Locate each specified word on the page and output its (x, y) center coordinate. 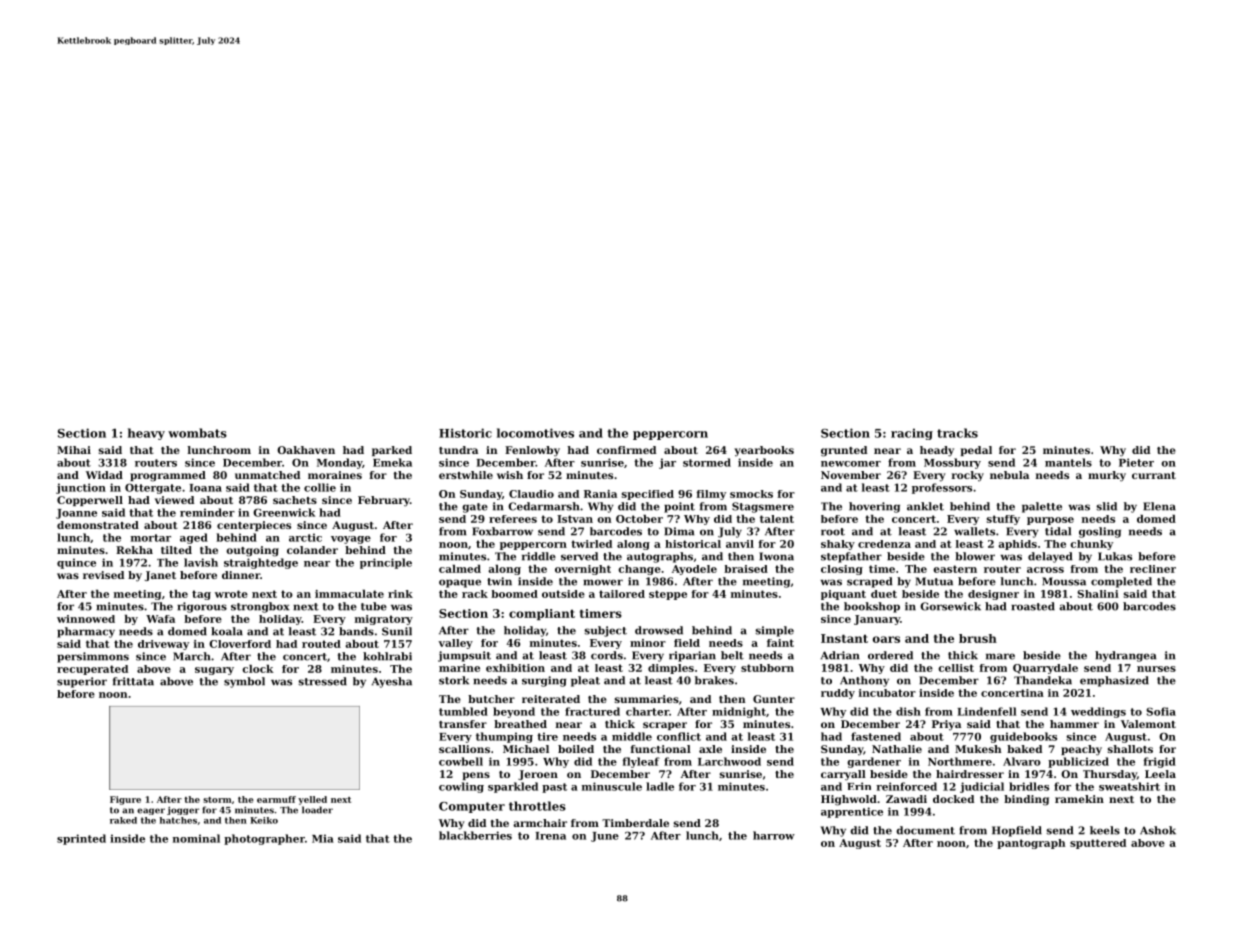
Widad (104, 475)
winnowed (86, 619)
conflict (679, 736)
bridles (1029, 786)
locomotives (535, 433)
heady (937, 451)
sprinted (81, 839)
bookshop (872, 607)
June (605, 837)
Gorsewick (950, 606)
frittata (133, 681)
